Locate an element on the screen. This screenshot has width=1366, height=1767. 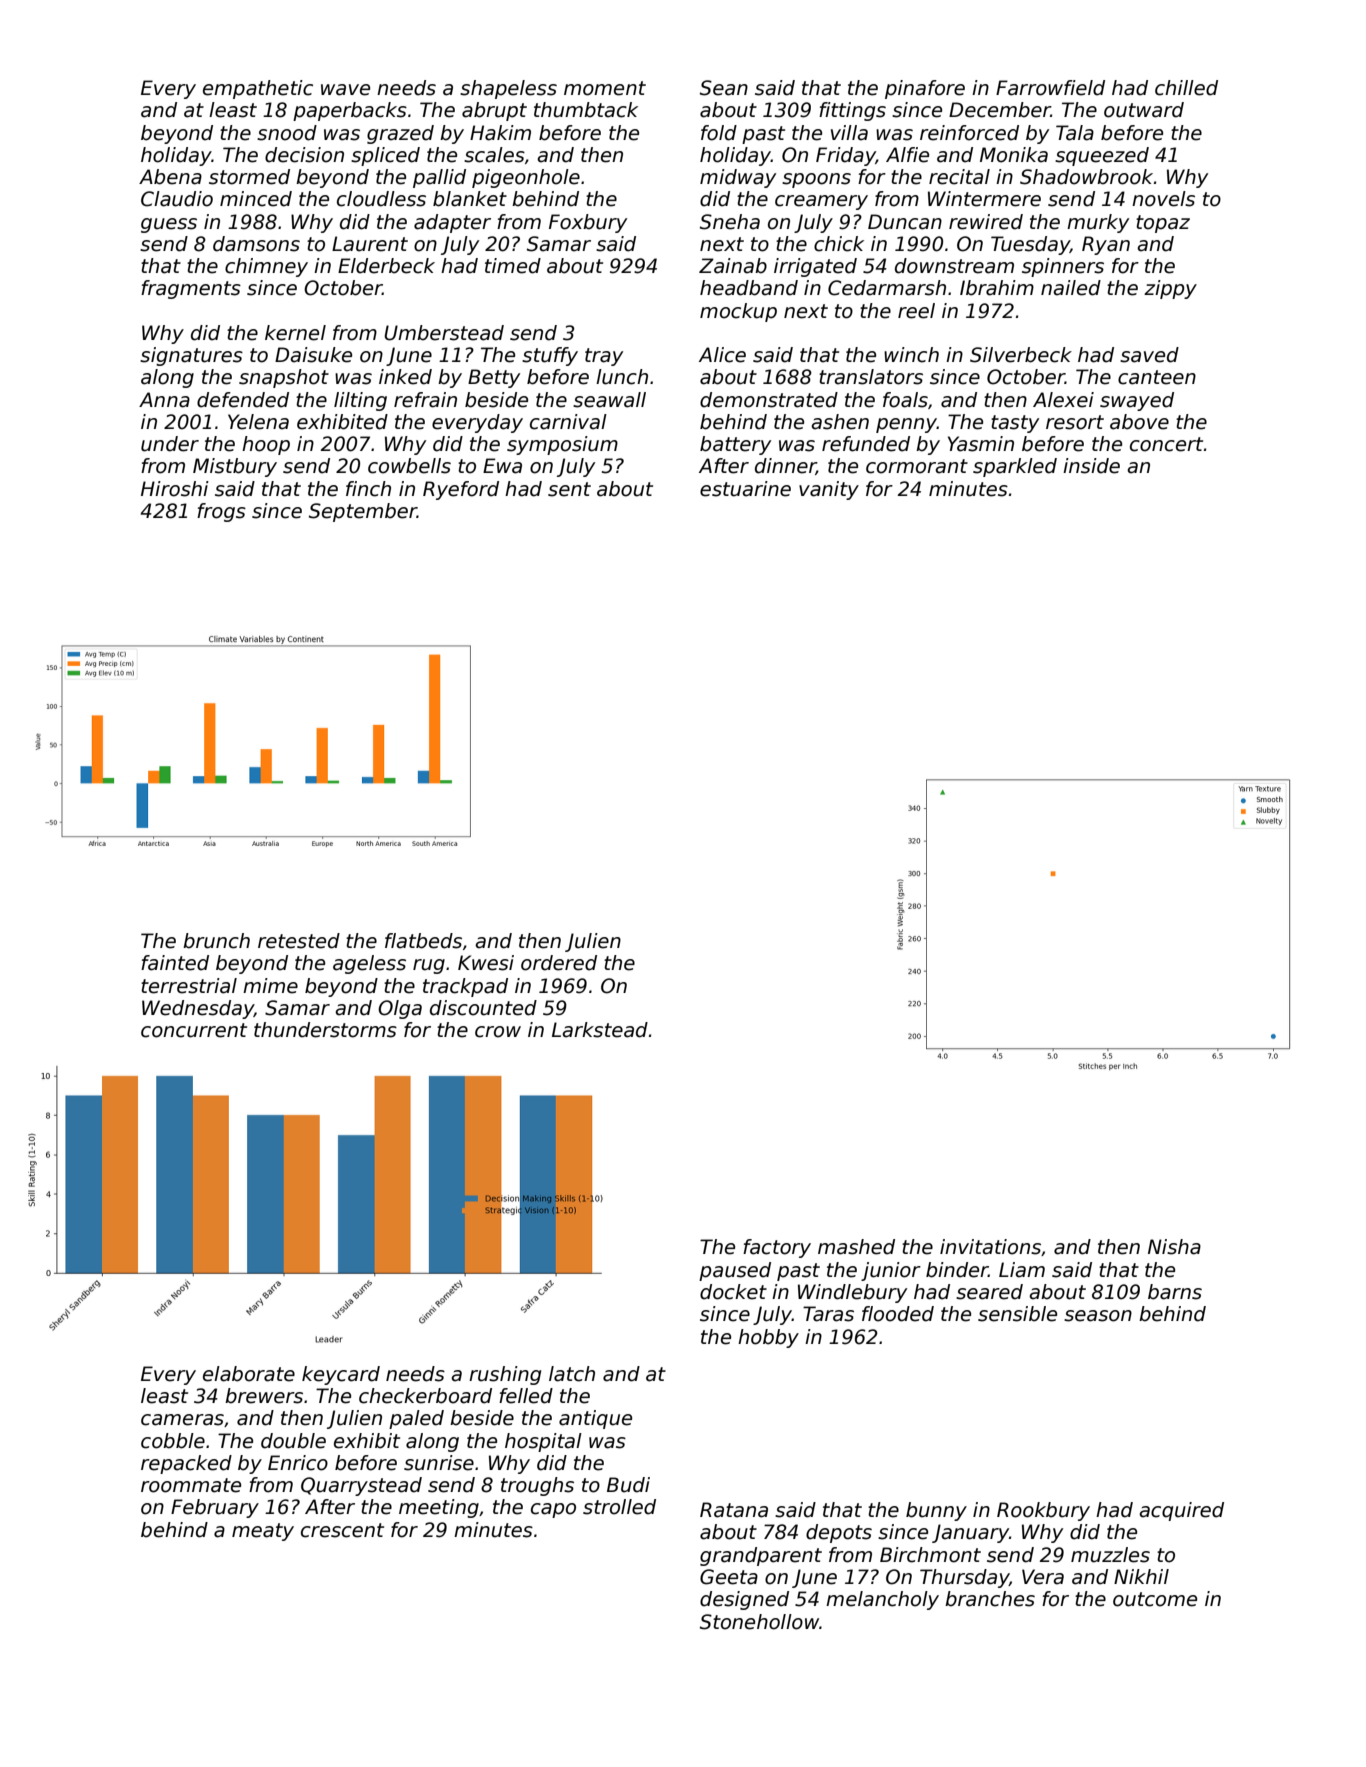
flatbeds is located at coordinates (423, 941).
